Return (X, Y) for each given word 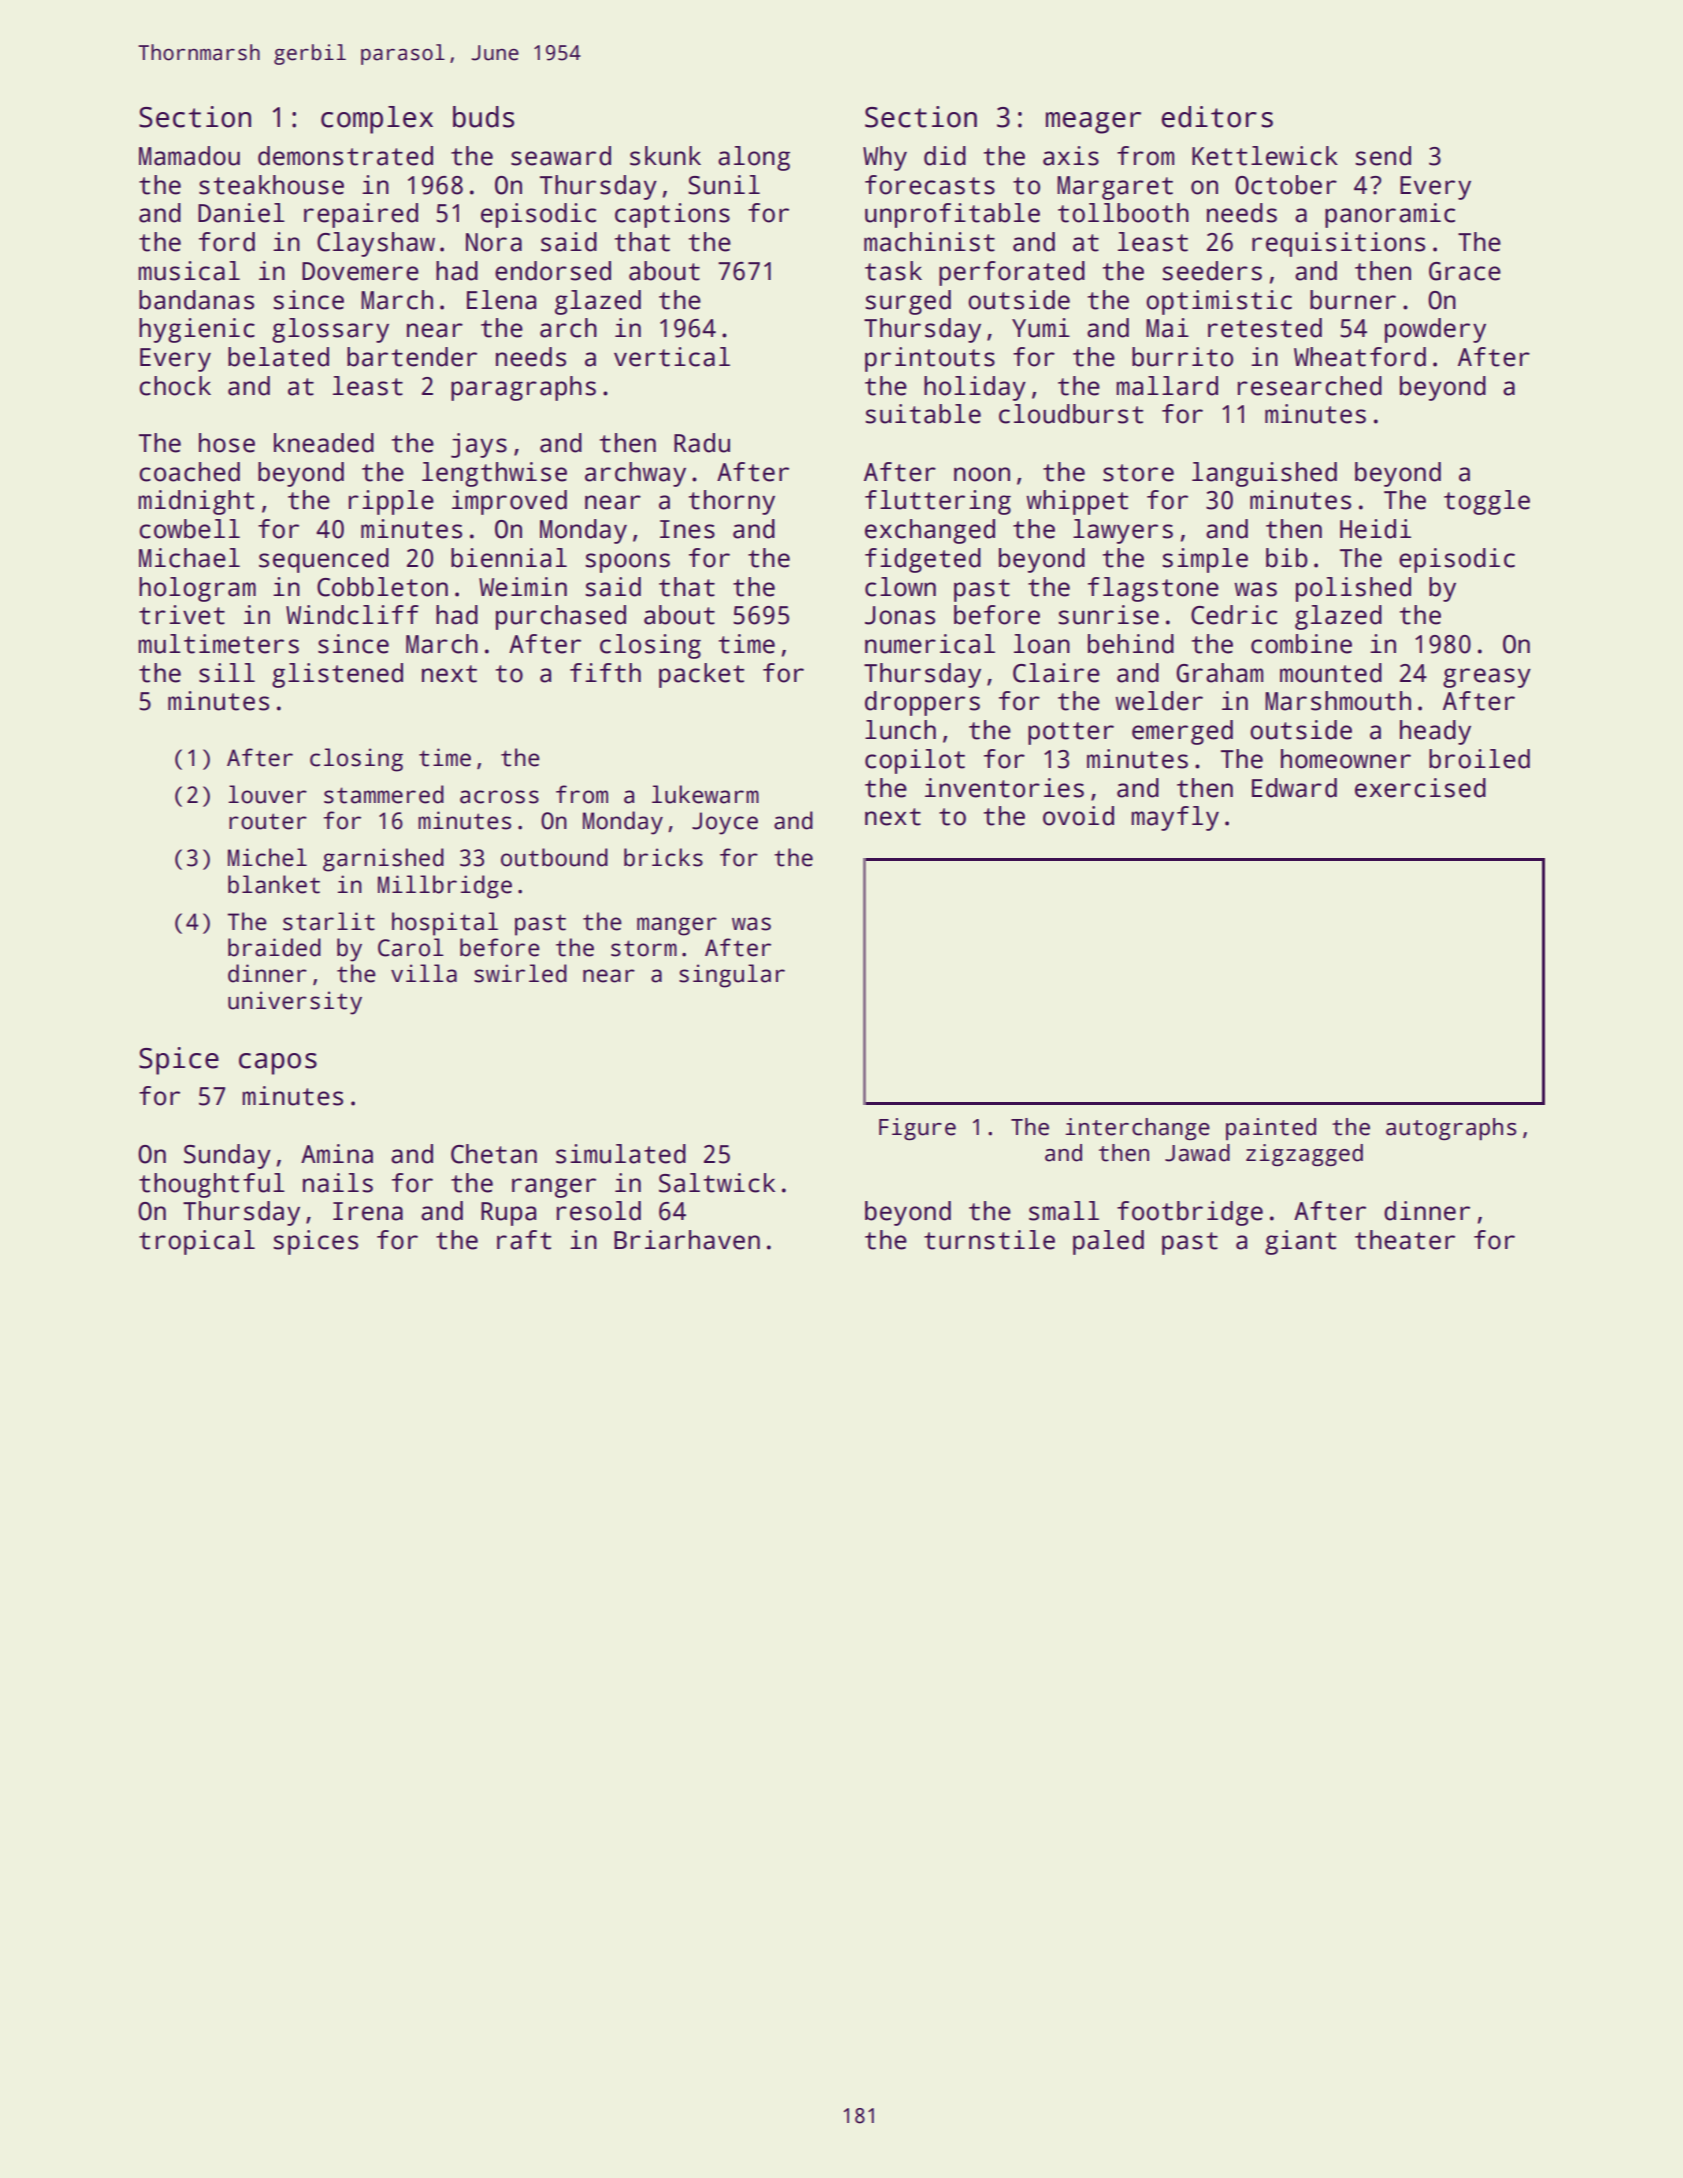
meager (1093, 123)
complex (377, 120)
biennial (509, 558)
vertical (672, 357)
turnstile (989, 1240)
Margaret (1115, 188)
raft (524, 1240)
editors (1217, 117)
